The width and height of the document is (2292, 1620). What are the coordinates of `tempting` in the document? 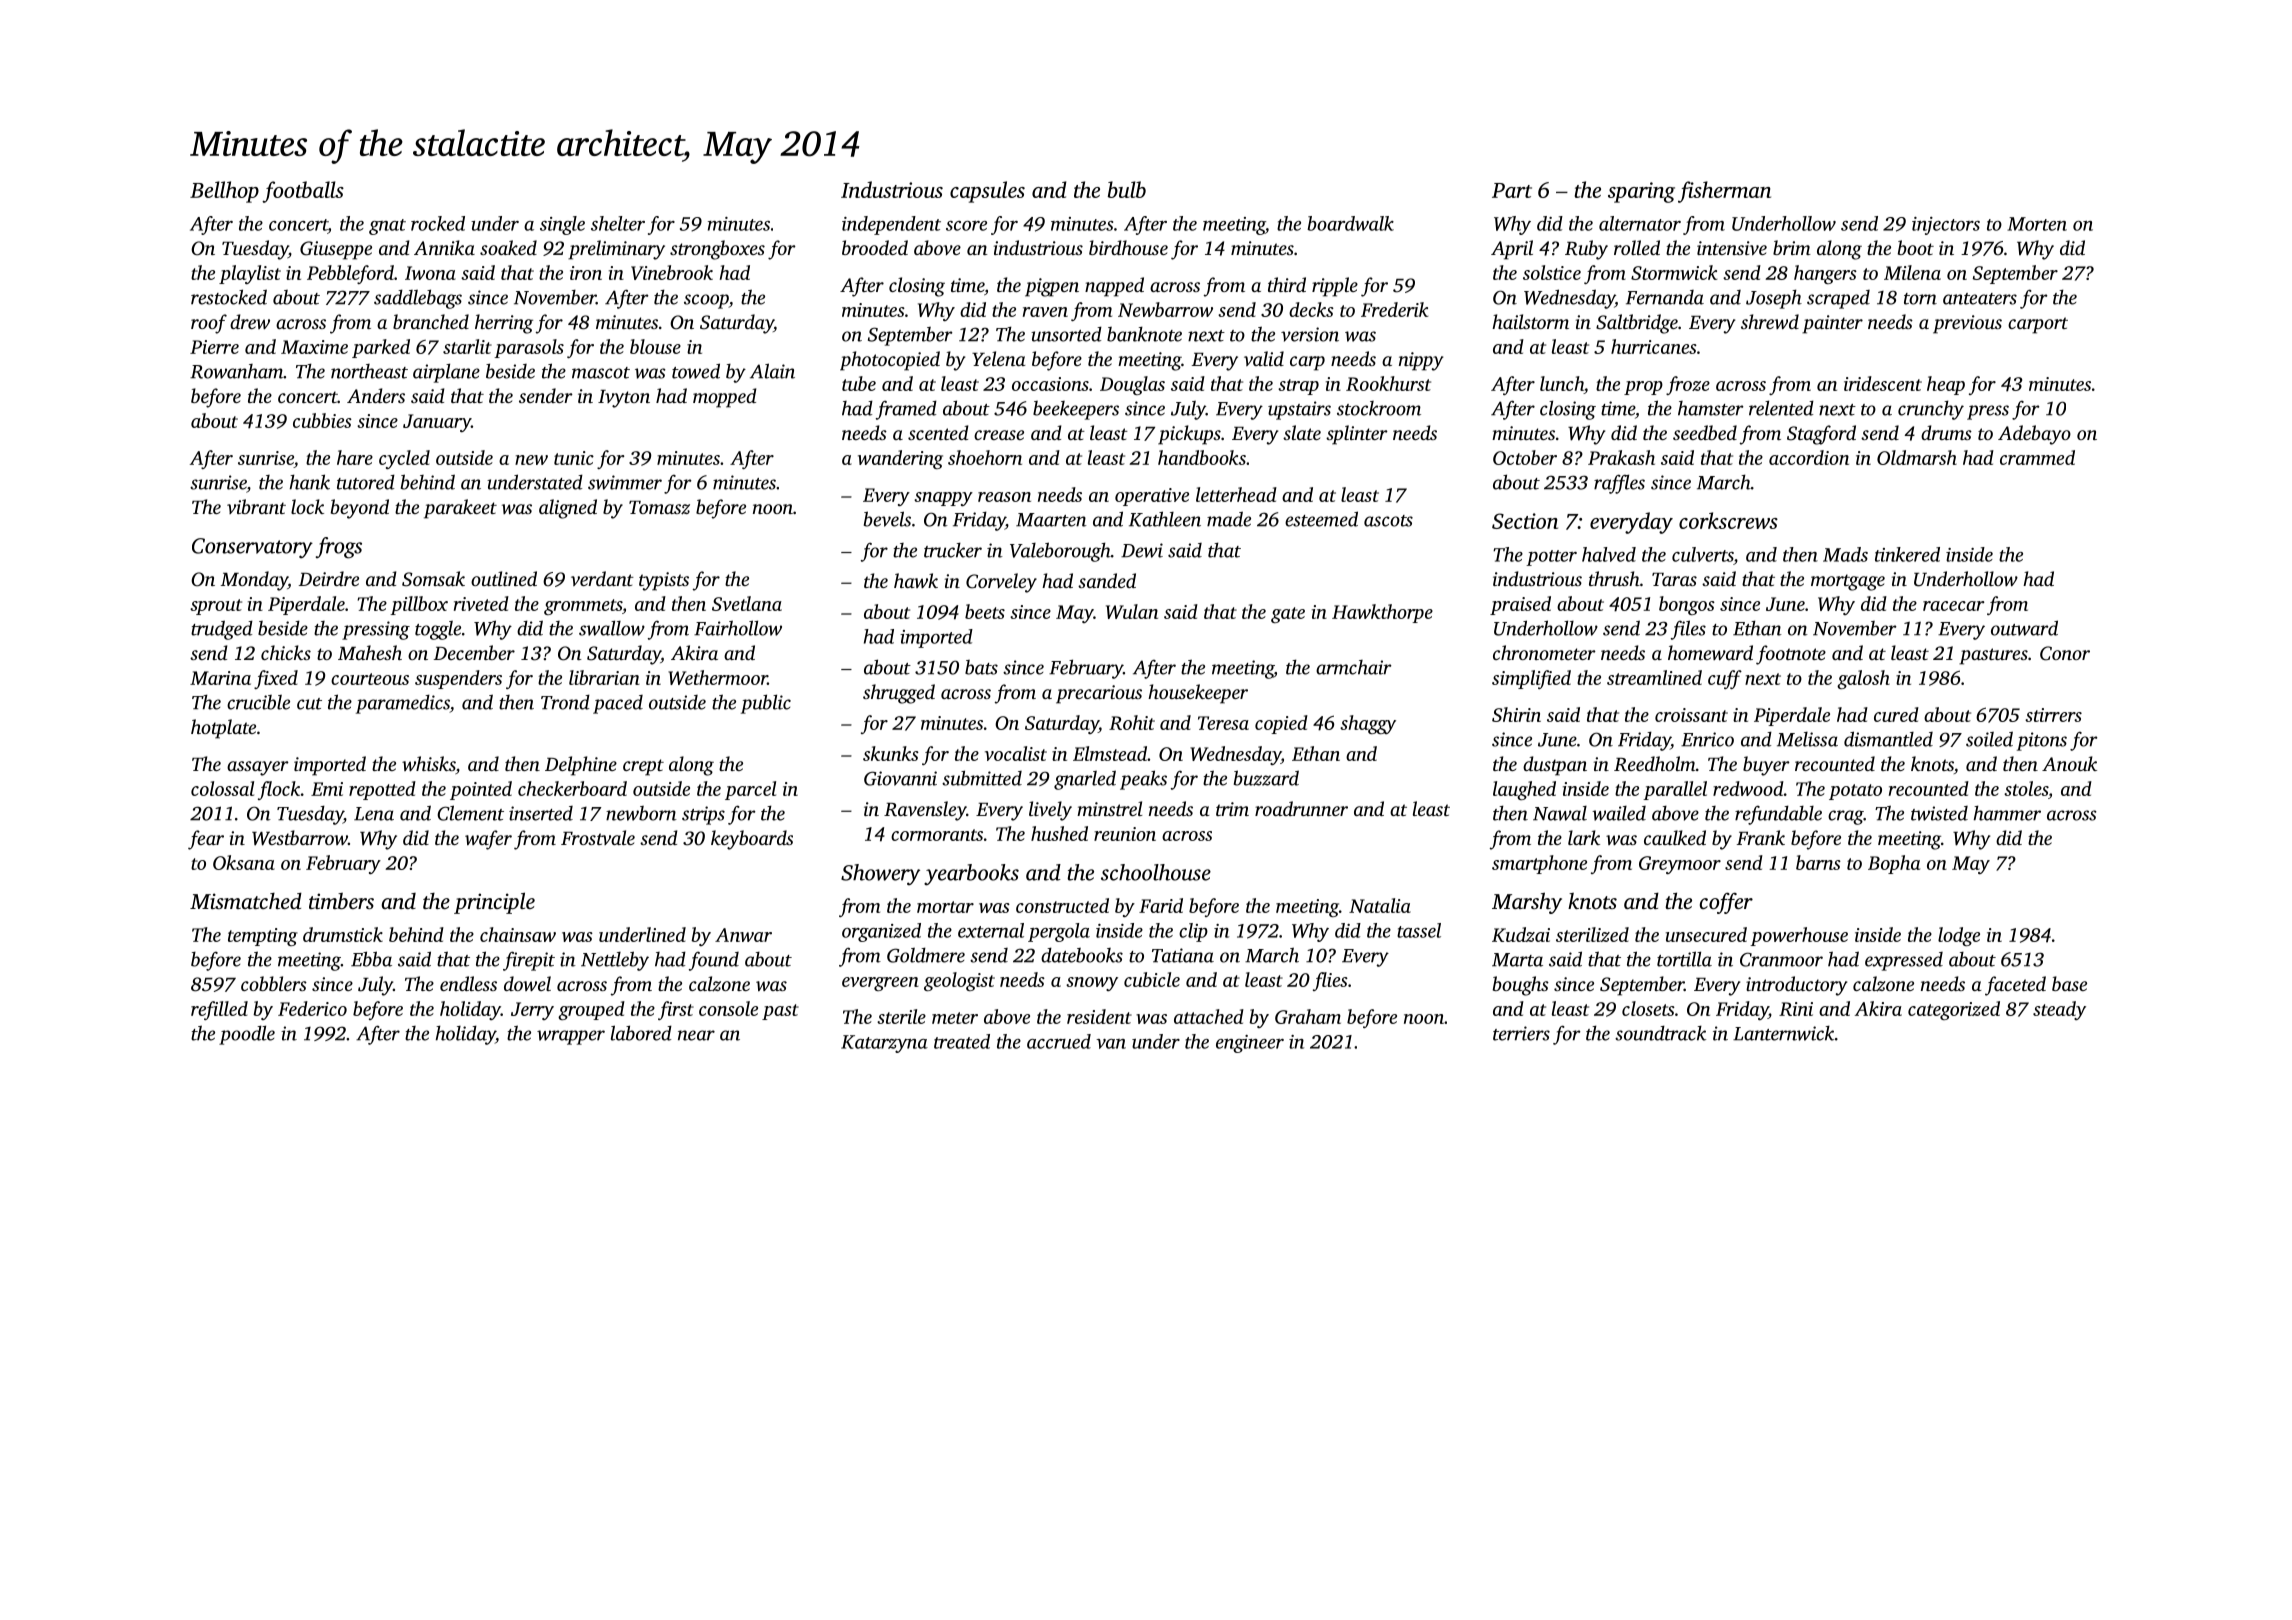 It's located at (263, 937).
